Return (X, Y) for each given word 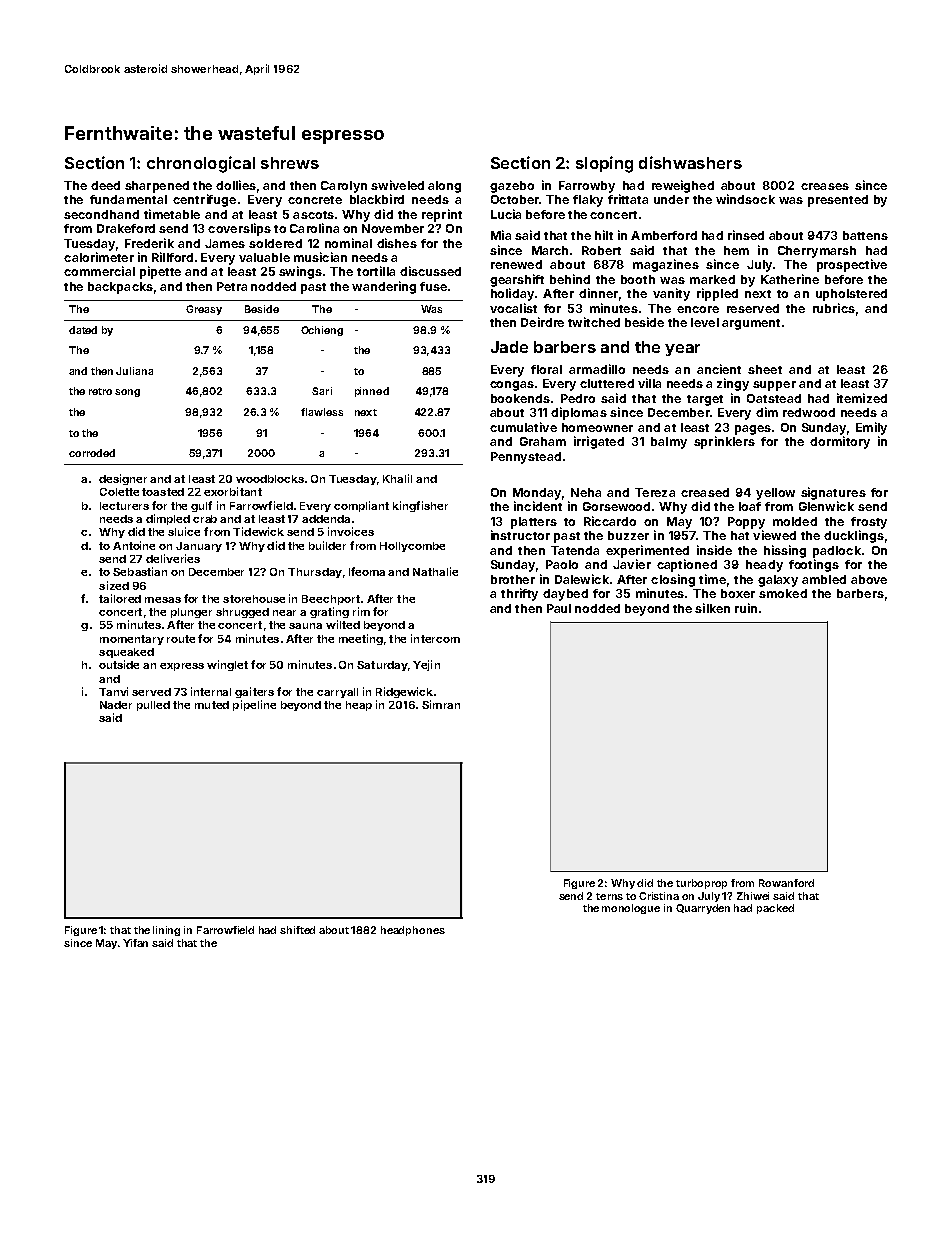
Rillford (172, 257)
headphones (413, 931)
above (869, 579)
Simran (441, 704)
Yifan (135, 943)
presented (838, 201)
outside (119, 664)
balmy (669, 443)
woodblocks (270, 479)
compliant (361, 506)
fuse (433, 286)
